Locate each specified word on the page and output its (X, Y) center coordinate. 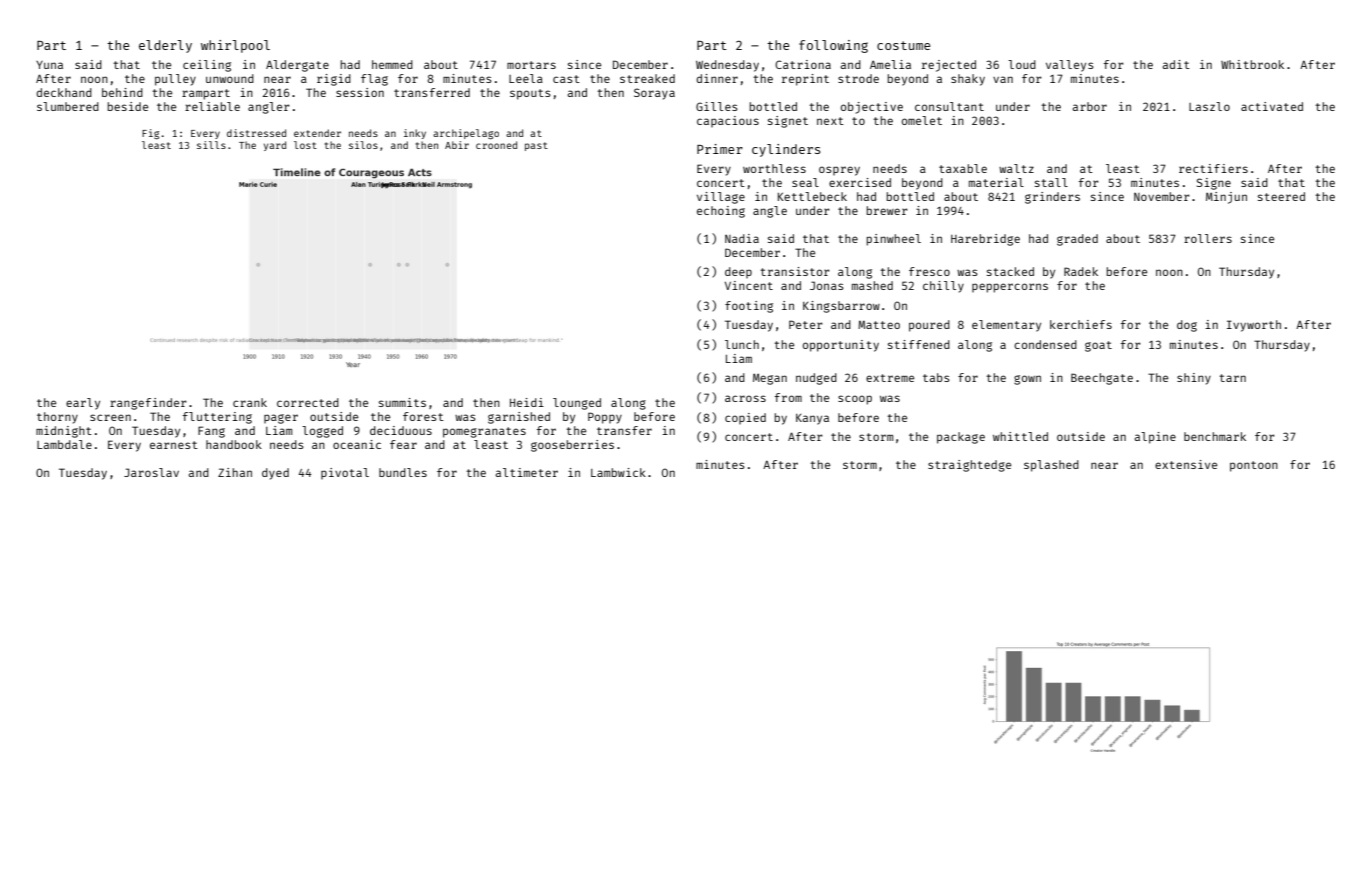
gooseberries (572, 446)
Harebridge (985, 240)
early (83, 404)
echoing (721, 212)
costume (903, 45)
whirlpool (235, 46)
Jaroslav (151, 472)
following (833, 46)
